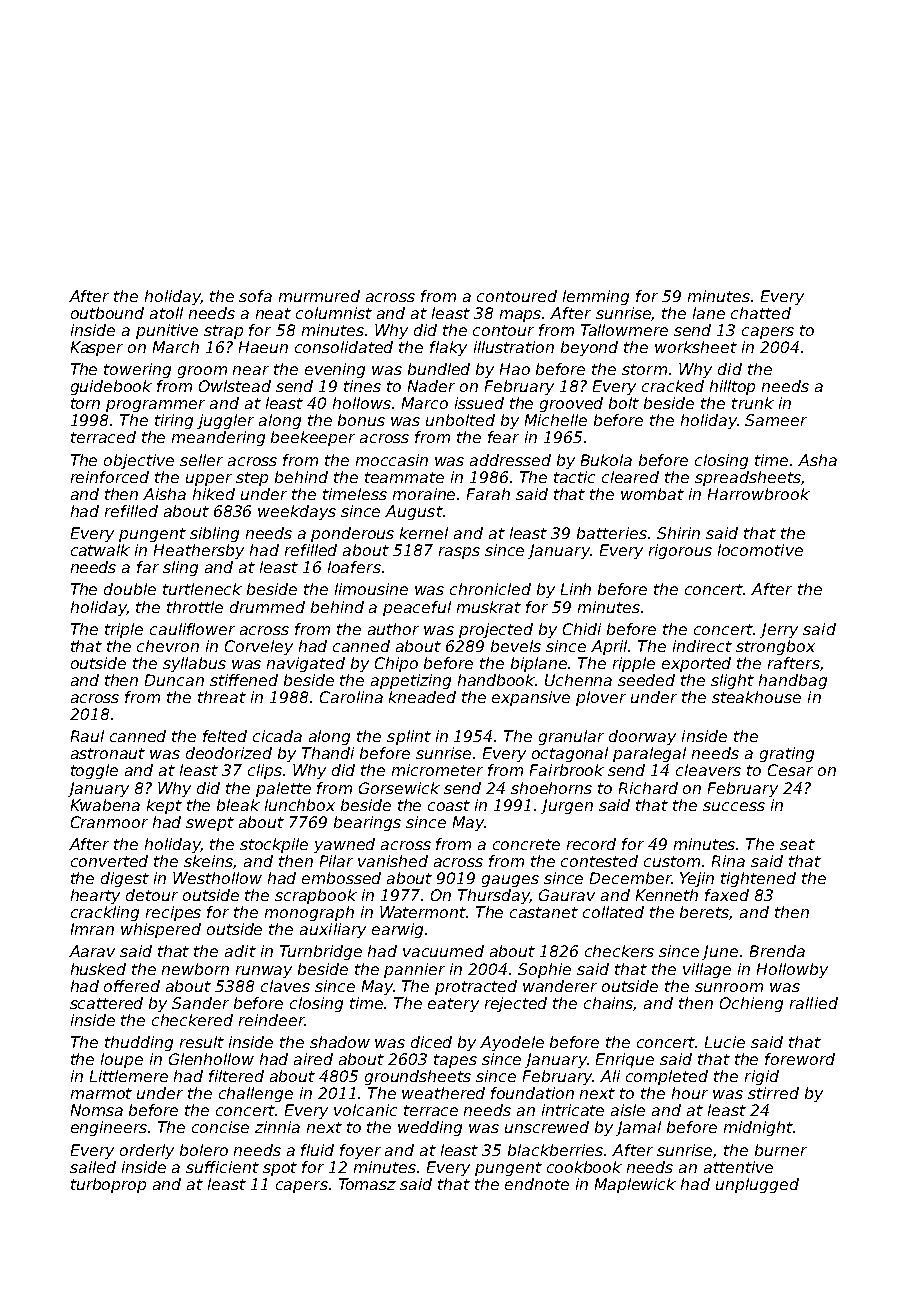 This document has width=908, height=1316. Describe the element at coordinates (596, 297) in the document. I see `lemming` at that location.
